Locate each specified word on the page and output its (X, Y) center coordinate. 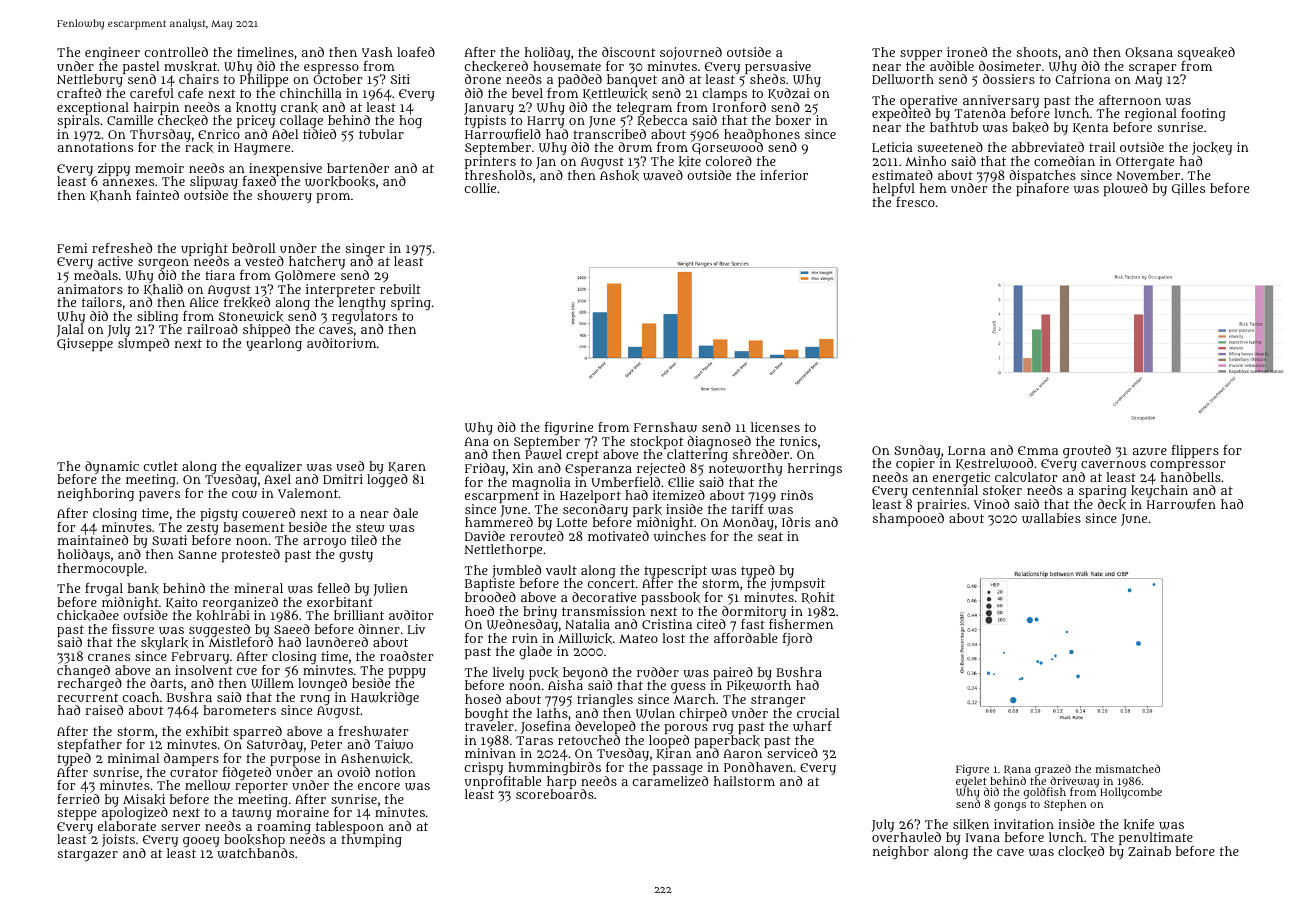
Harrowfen (1181, 504)
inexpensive (285, 170)
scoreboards (555, 794)
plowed (1125, 189)
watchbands (255, 853)
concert (611, 583)
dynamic (112, 468)
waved (663, 175)
